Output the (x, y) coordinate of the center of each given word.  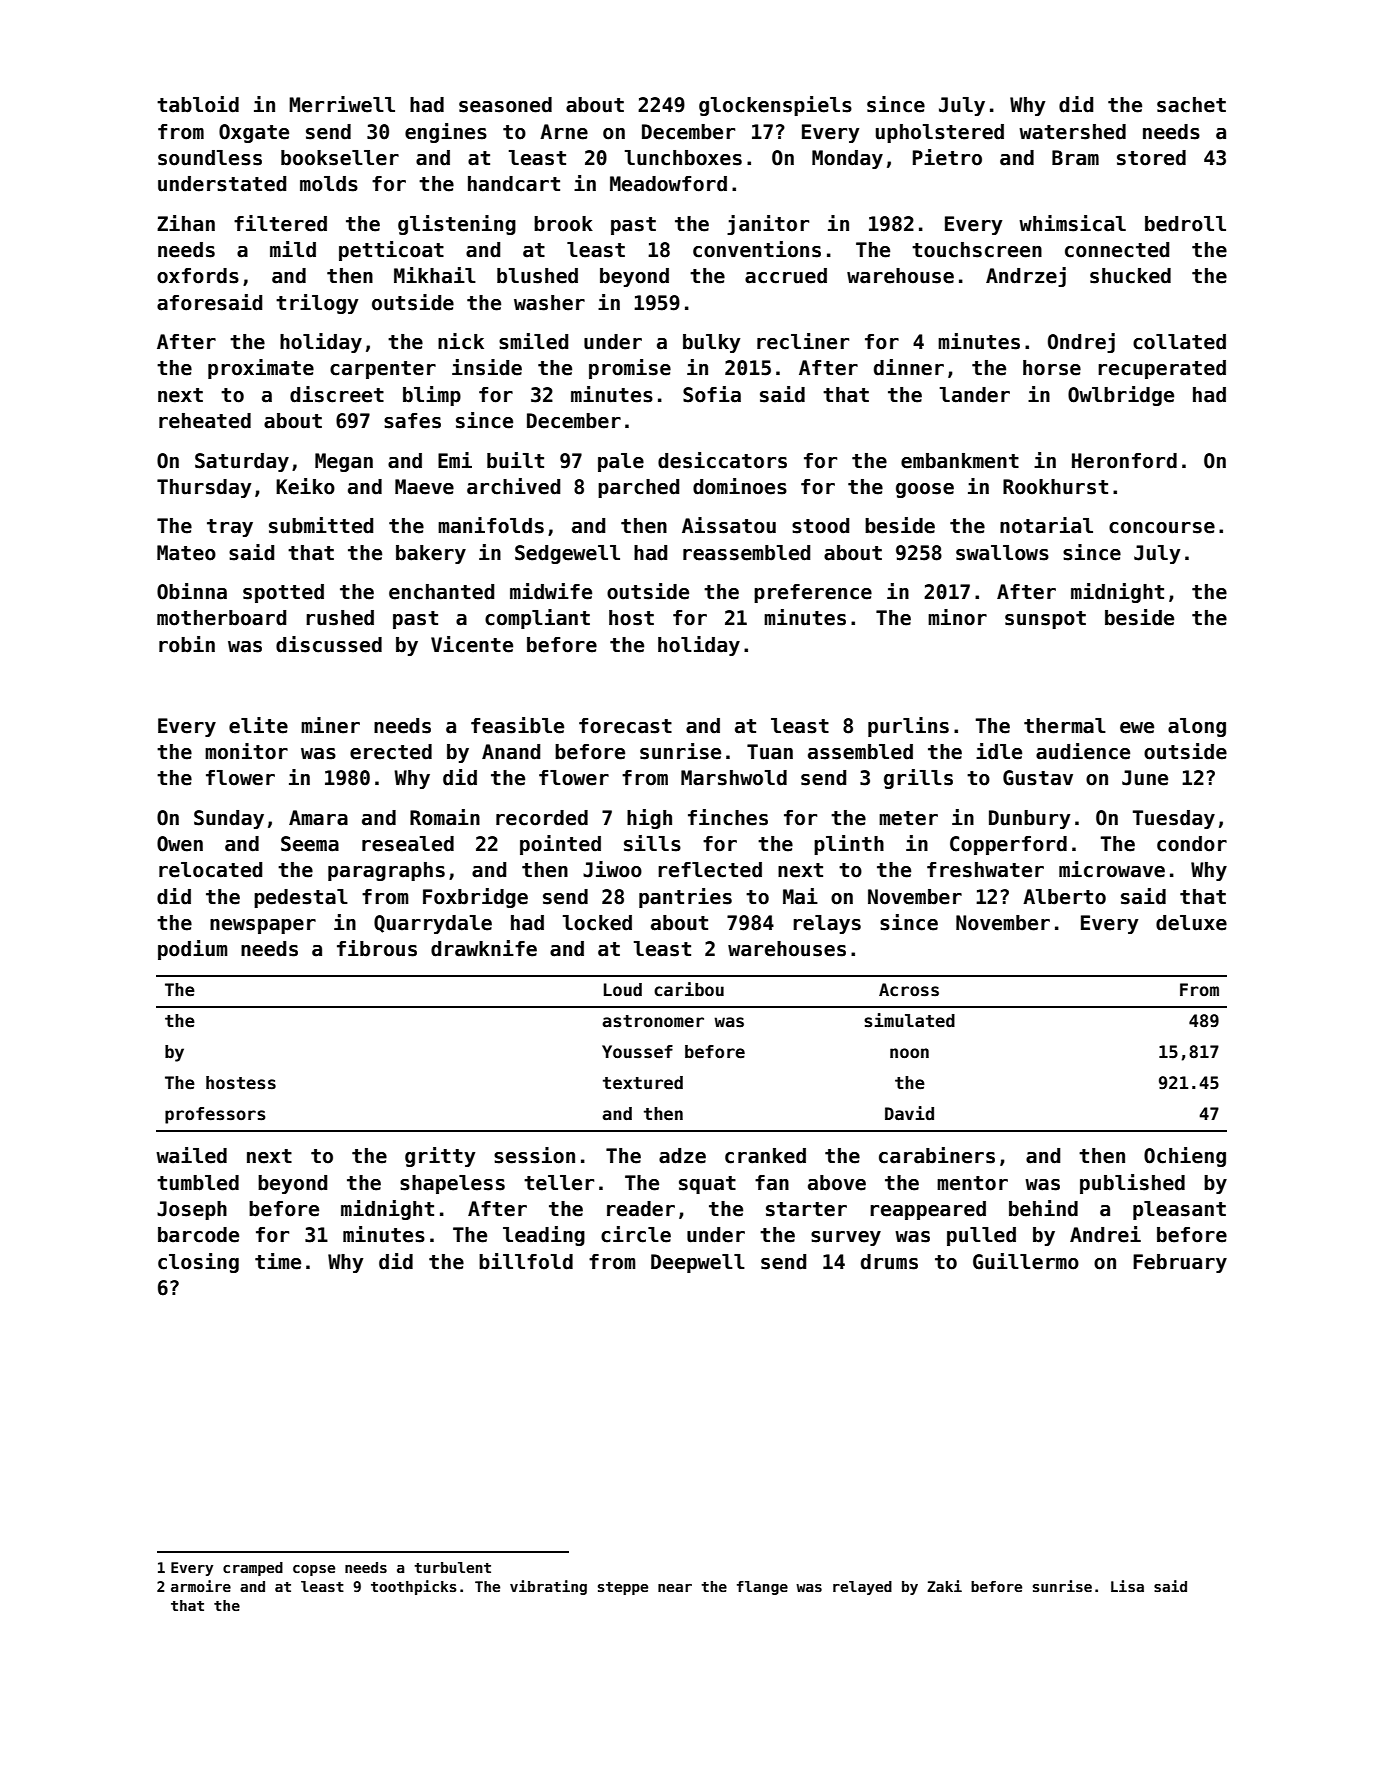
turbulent (452, 1567)
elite (258, 725)
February (1180, 1263)
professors (215, 1115)
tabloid (198, 104)
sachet (1191, 105)
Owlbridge (1121, 396)
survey (846, 1238)
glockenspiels (775, 106)
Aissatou (729, 525)
